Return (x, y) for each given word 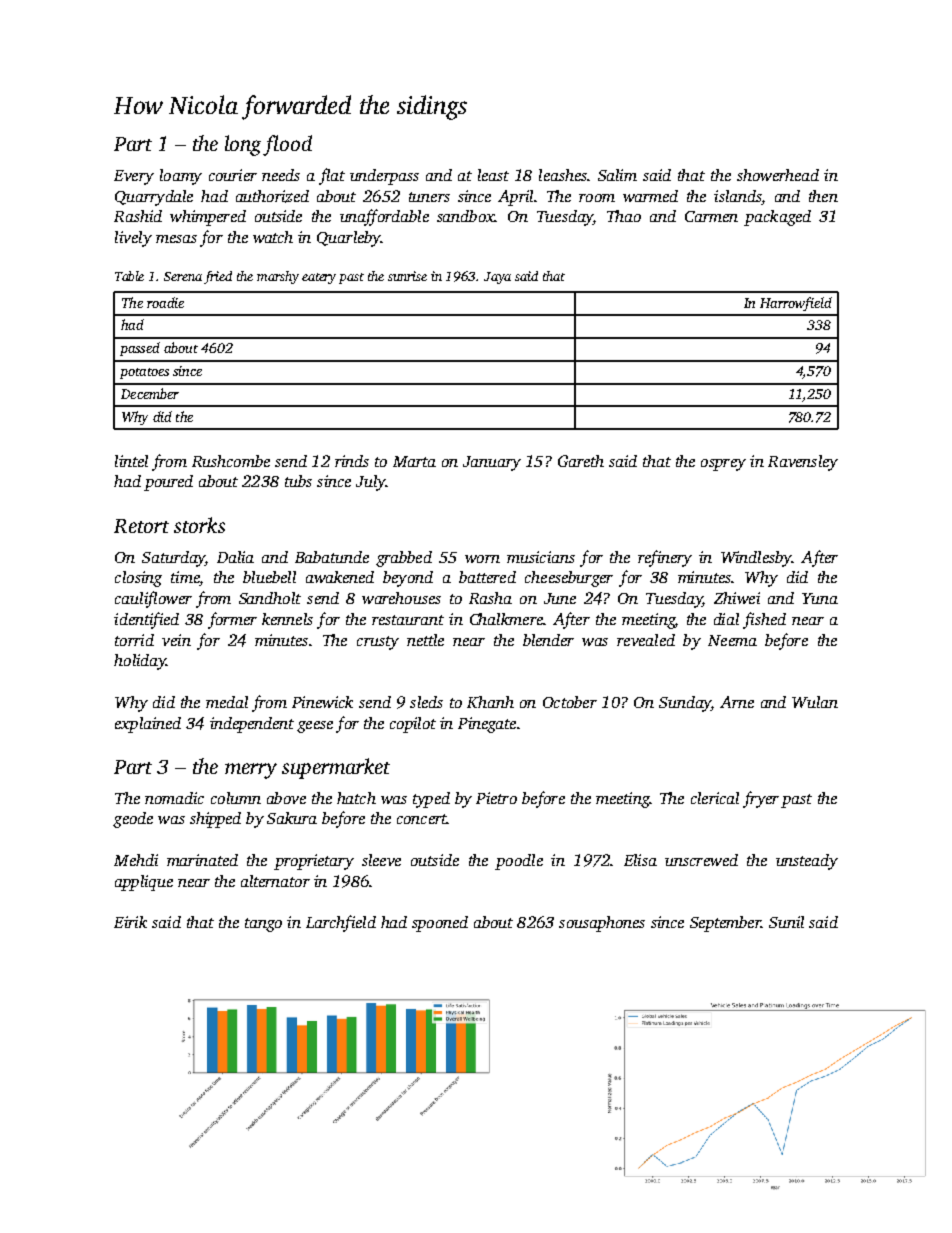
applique (144, 883)
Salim (617, 175)
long (243, 145)
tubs (298, 481)
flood (287, 145)
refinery (665, 558)
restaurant (408, 620)
